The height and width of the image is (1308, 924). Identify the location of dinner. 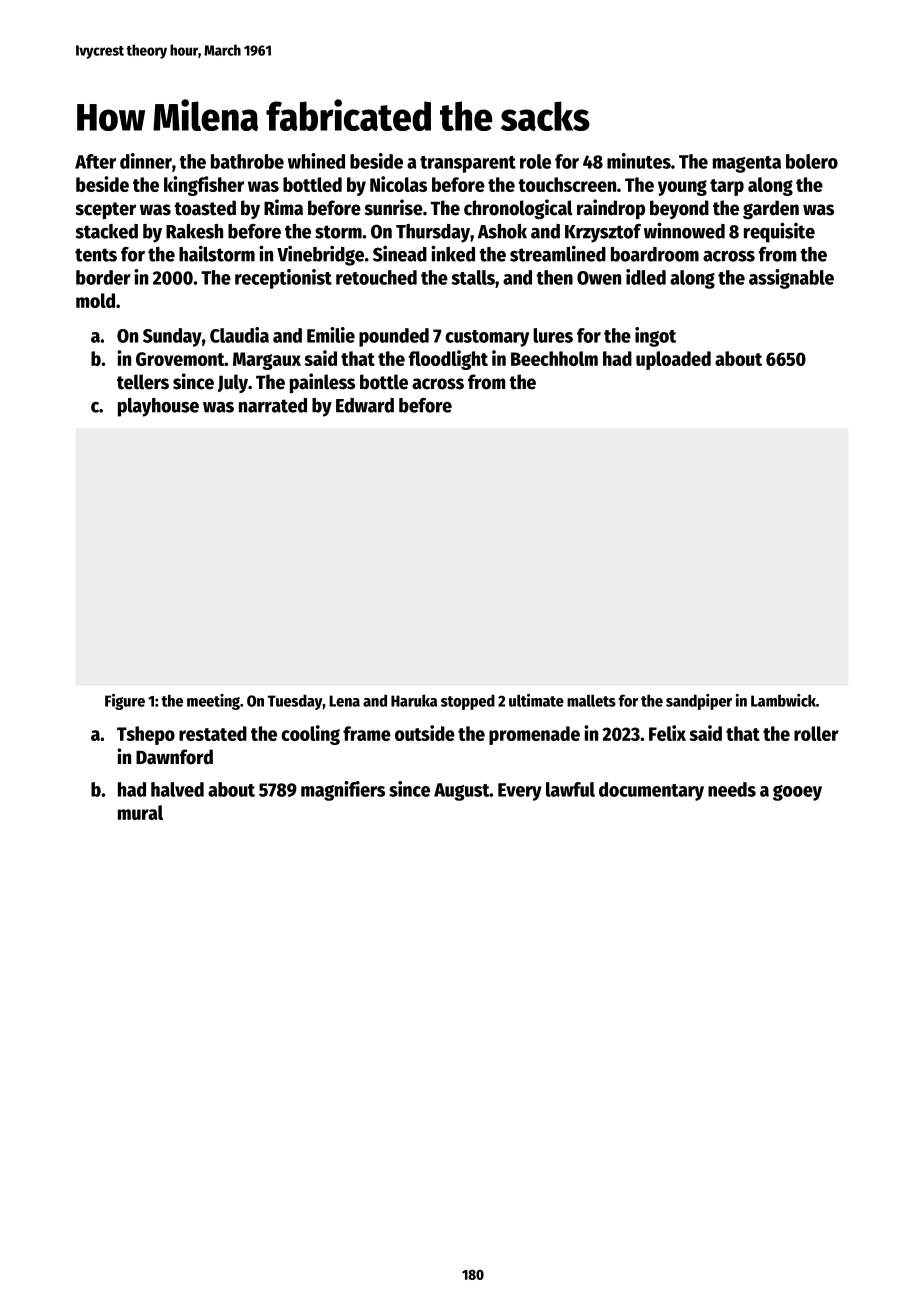
(146, 161).
